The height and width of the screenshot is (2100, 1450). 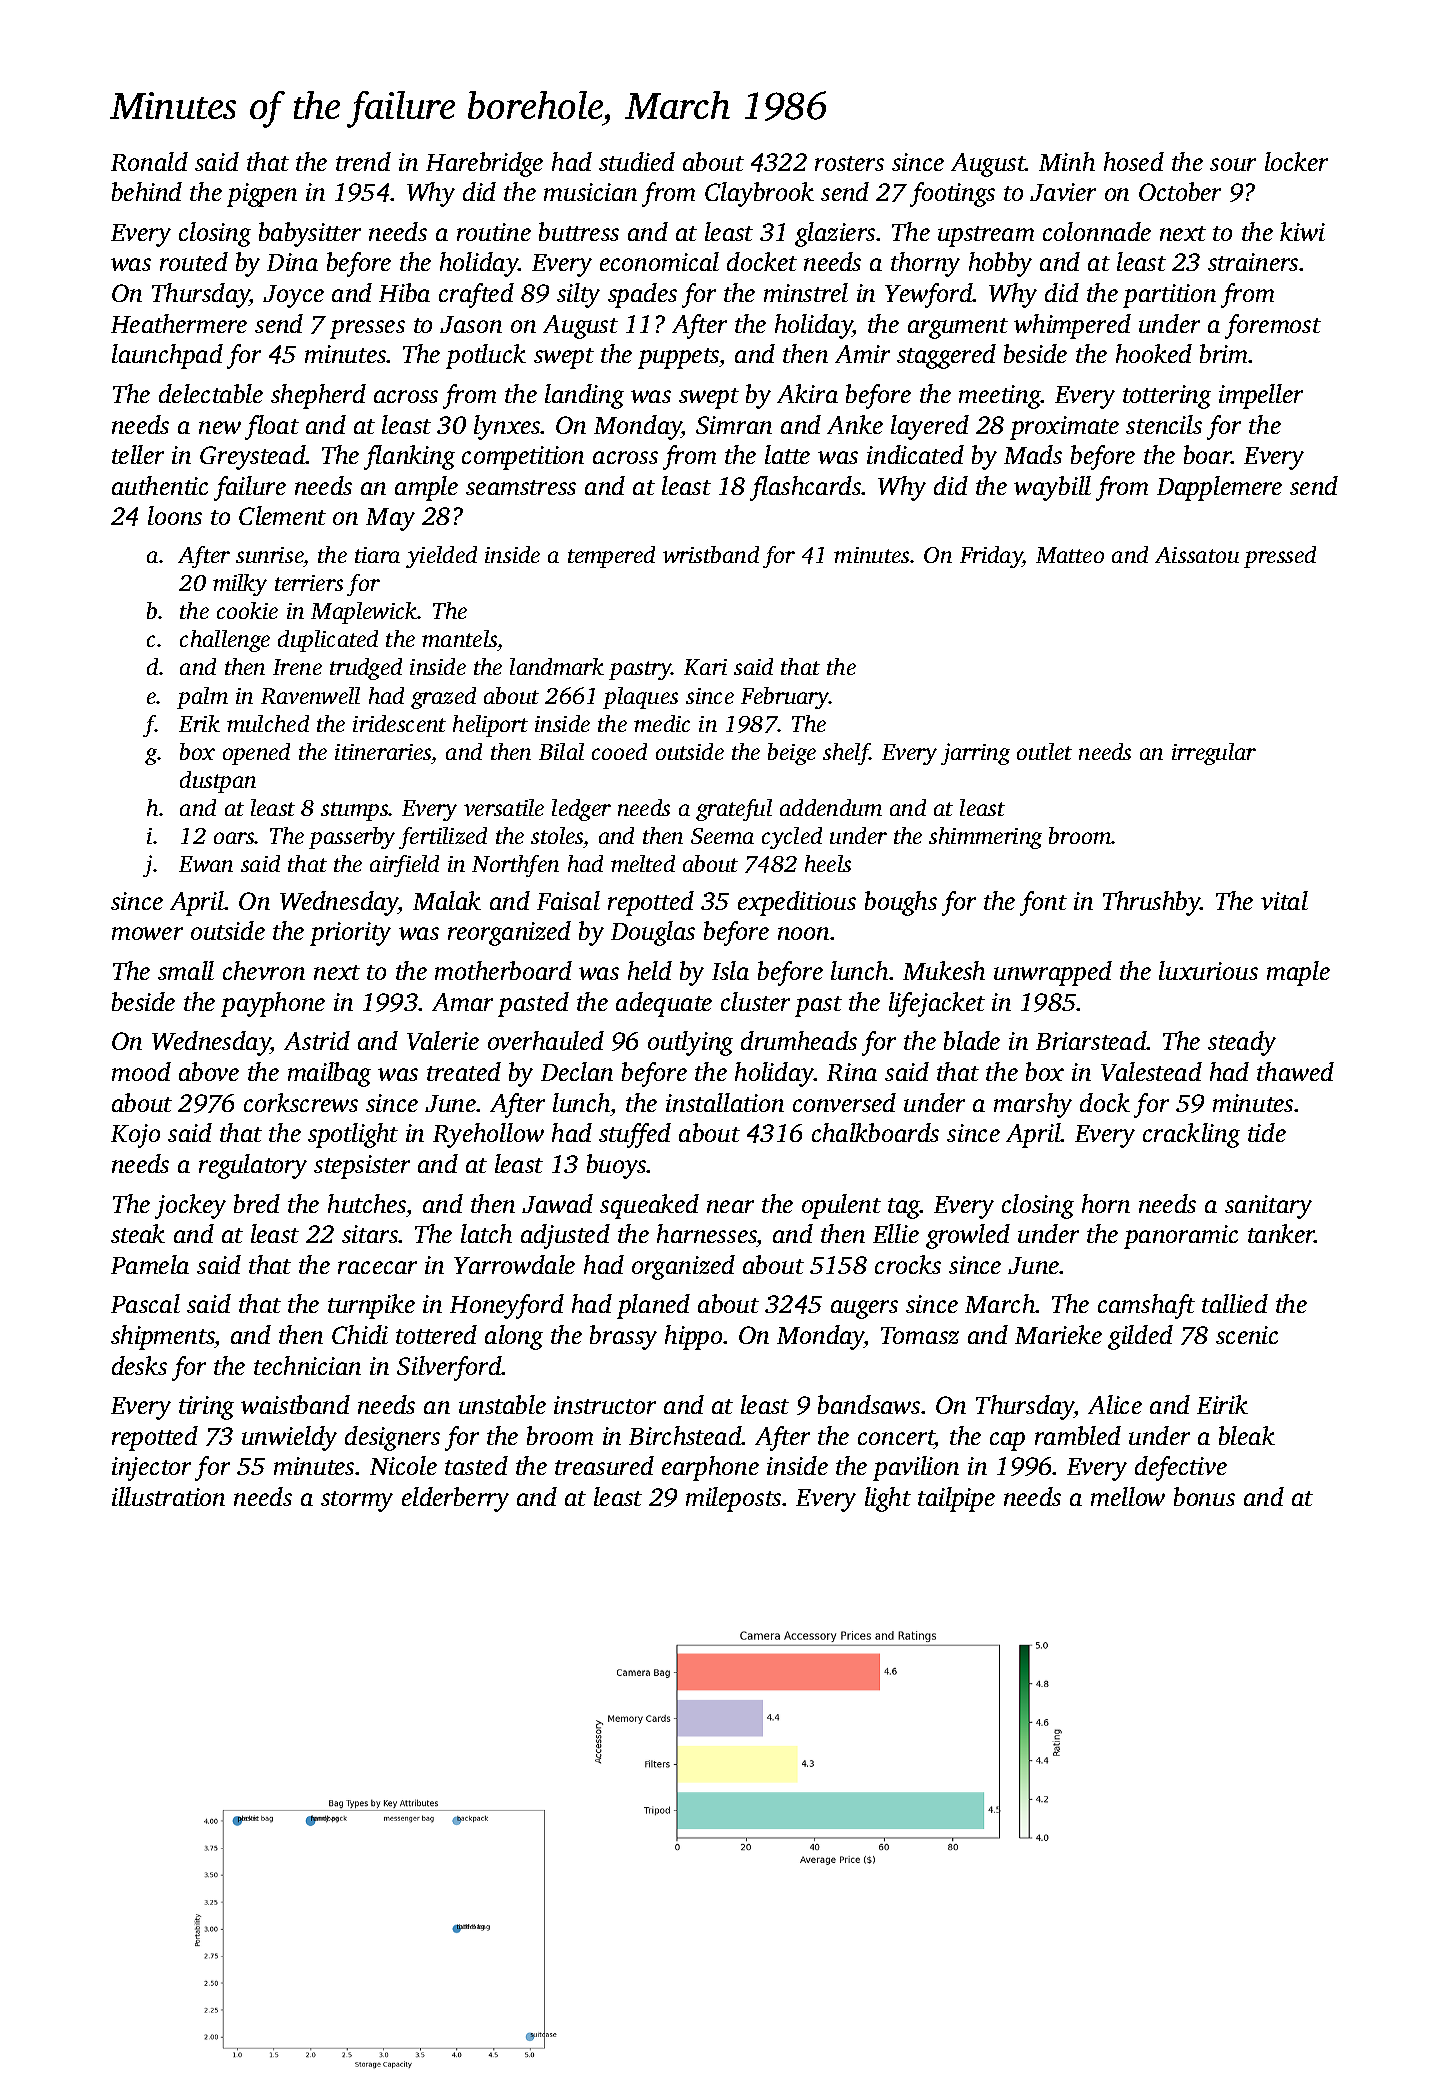 I want to click on Hiba, so click(x=404, y=292).
